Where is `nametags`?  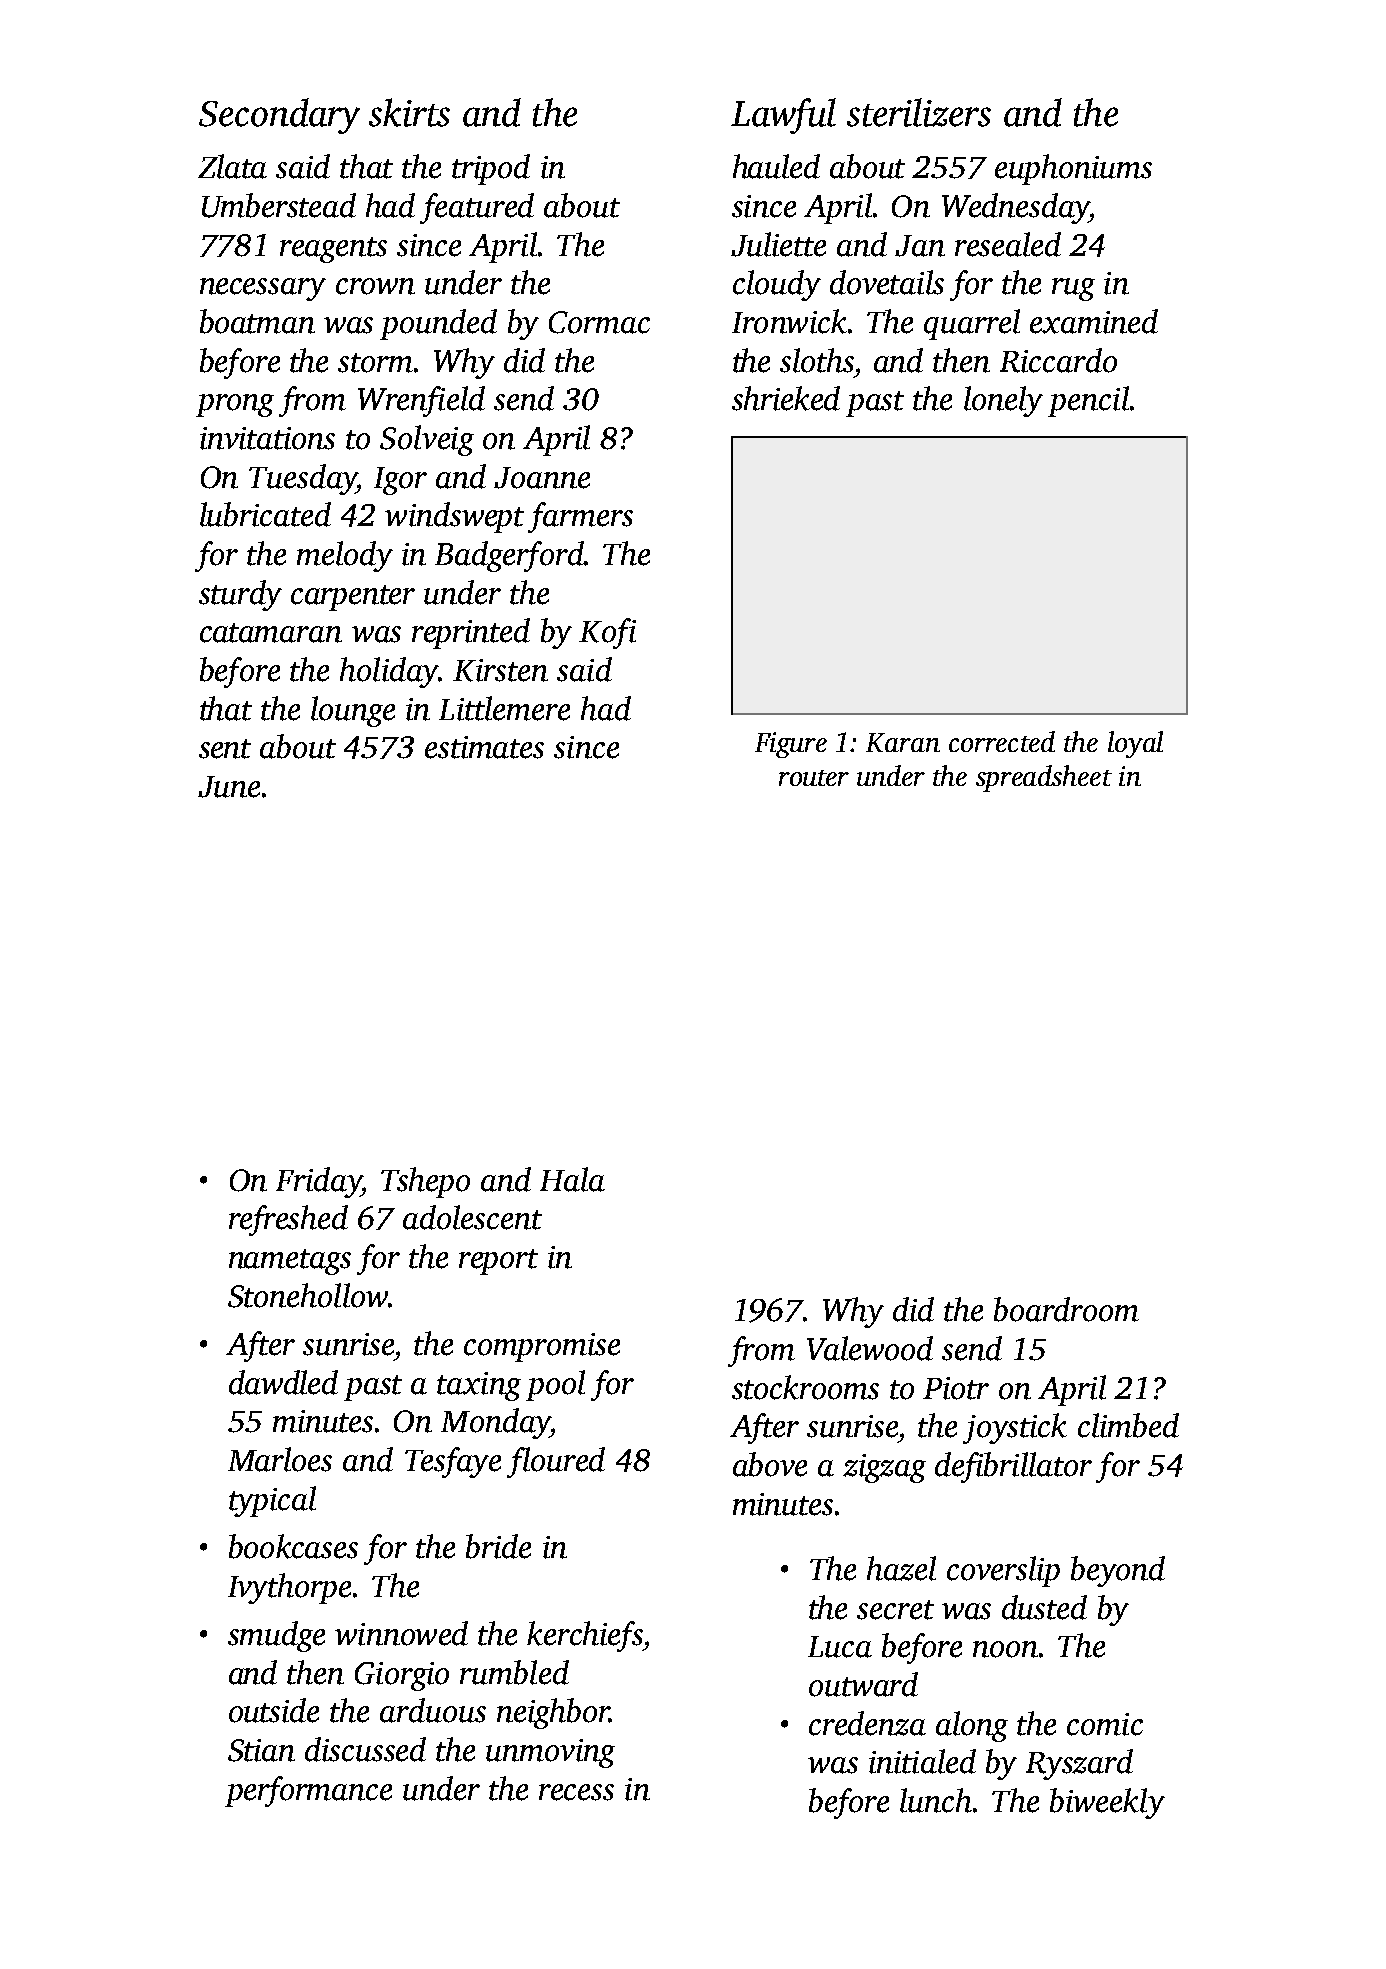 nametags is located at coordinates (290, 1262).
